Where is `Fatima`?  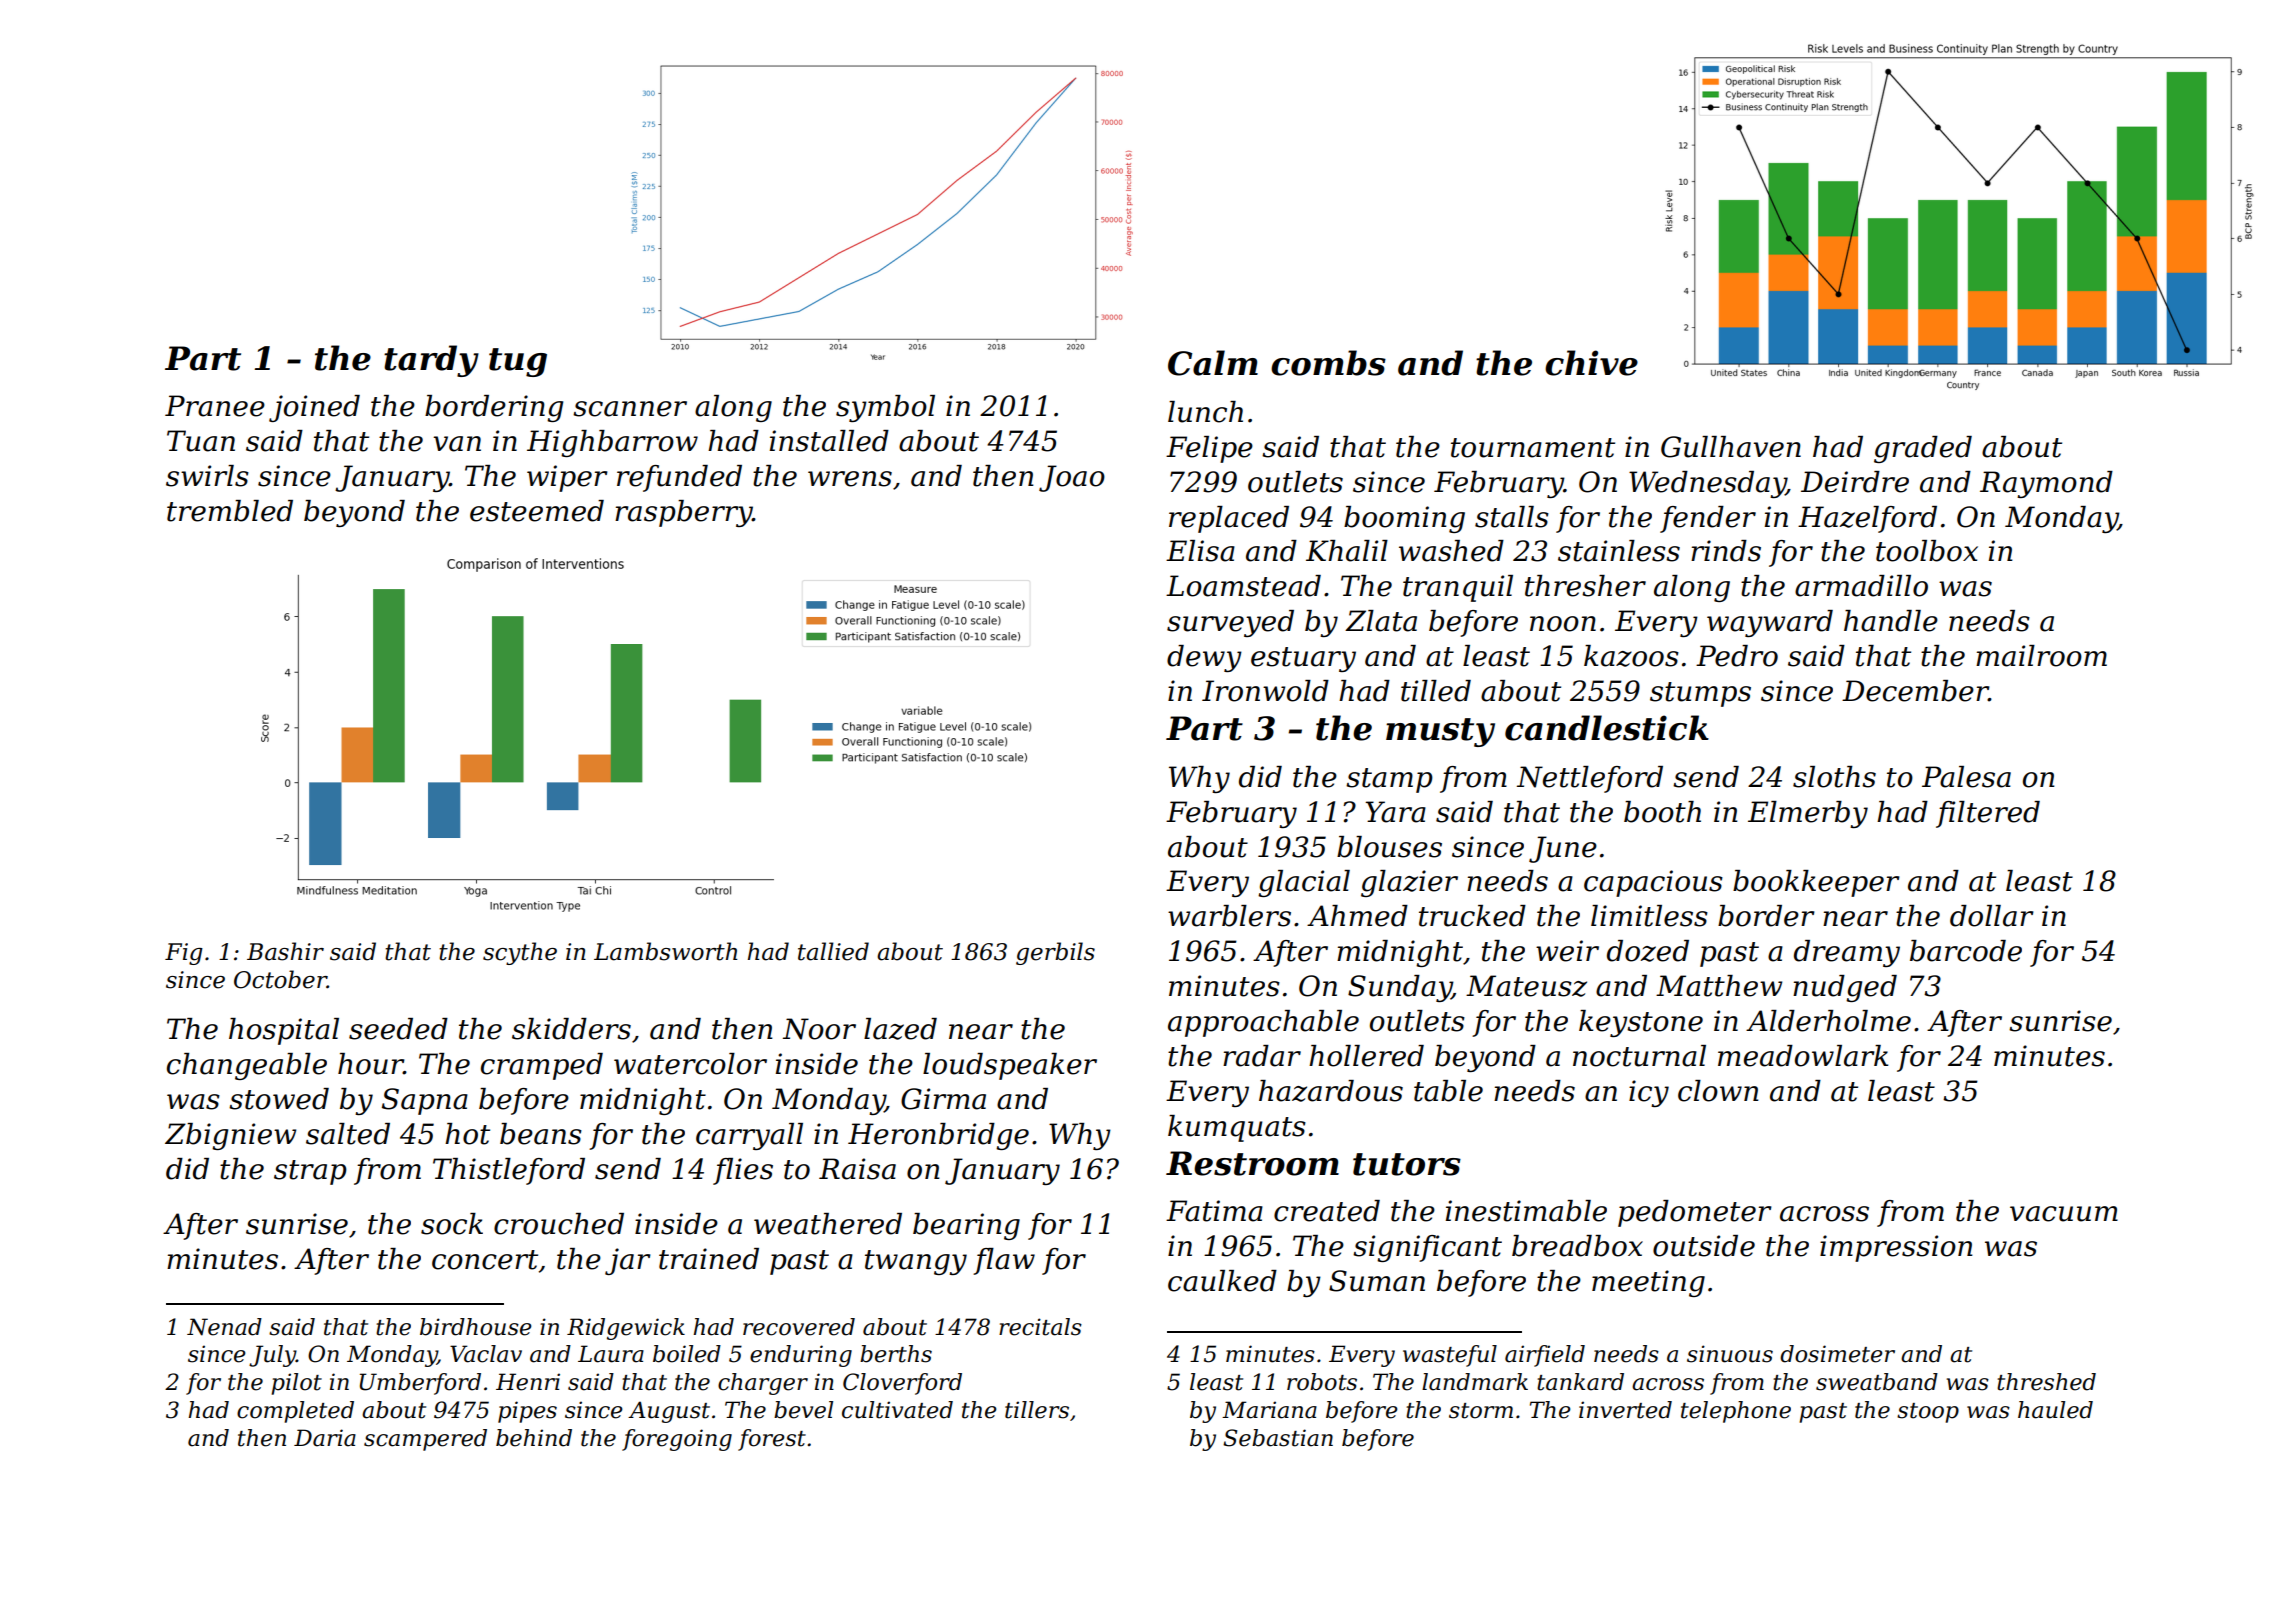
Fatima is located at coordinates (1214, 1211).
